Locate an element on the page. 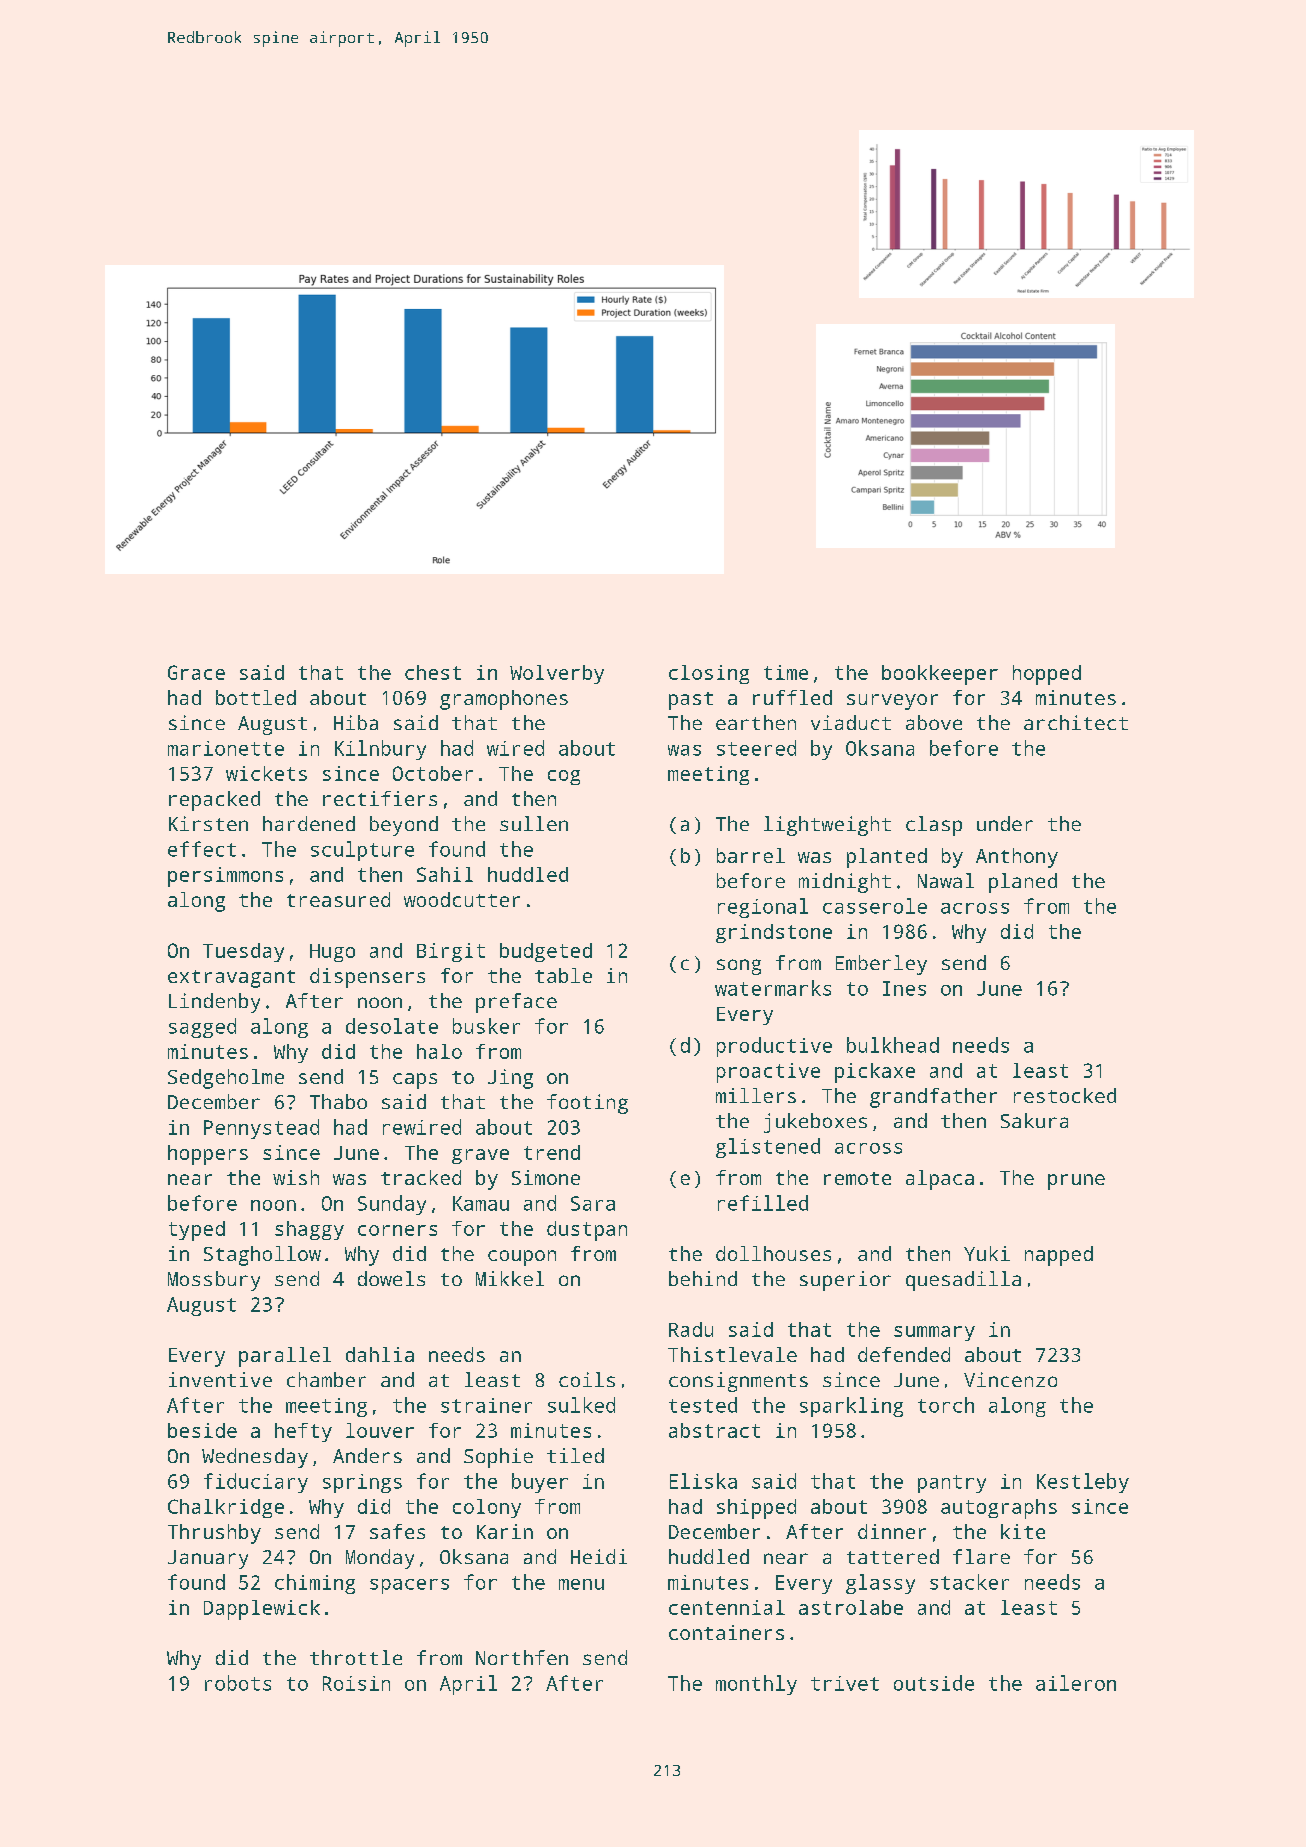  above is located at coordinates (934, 722).
